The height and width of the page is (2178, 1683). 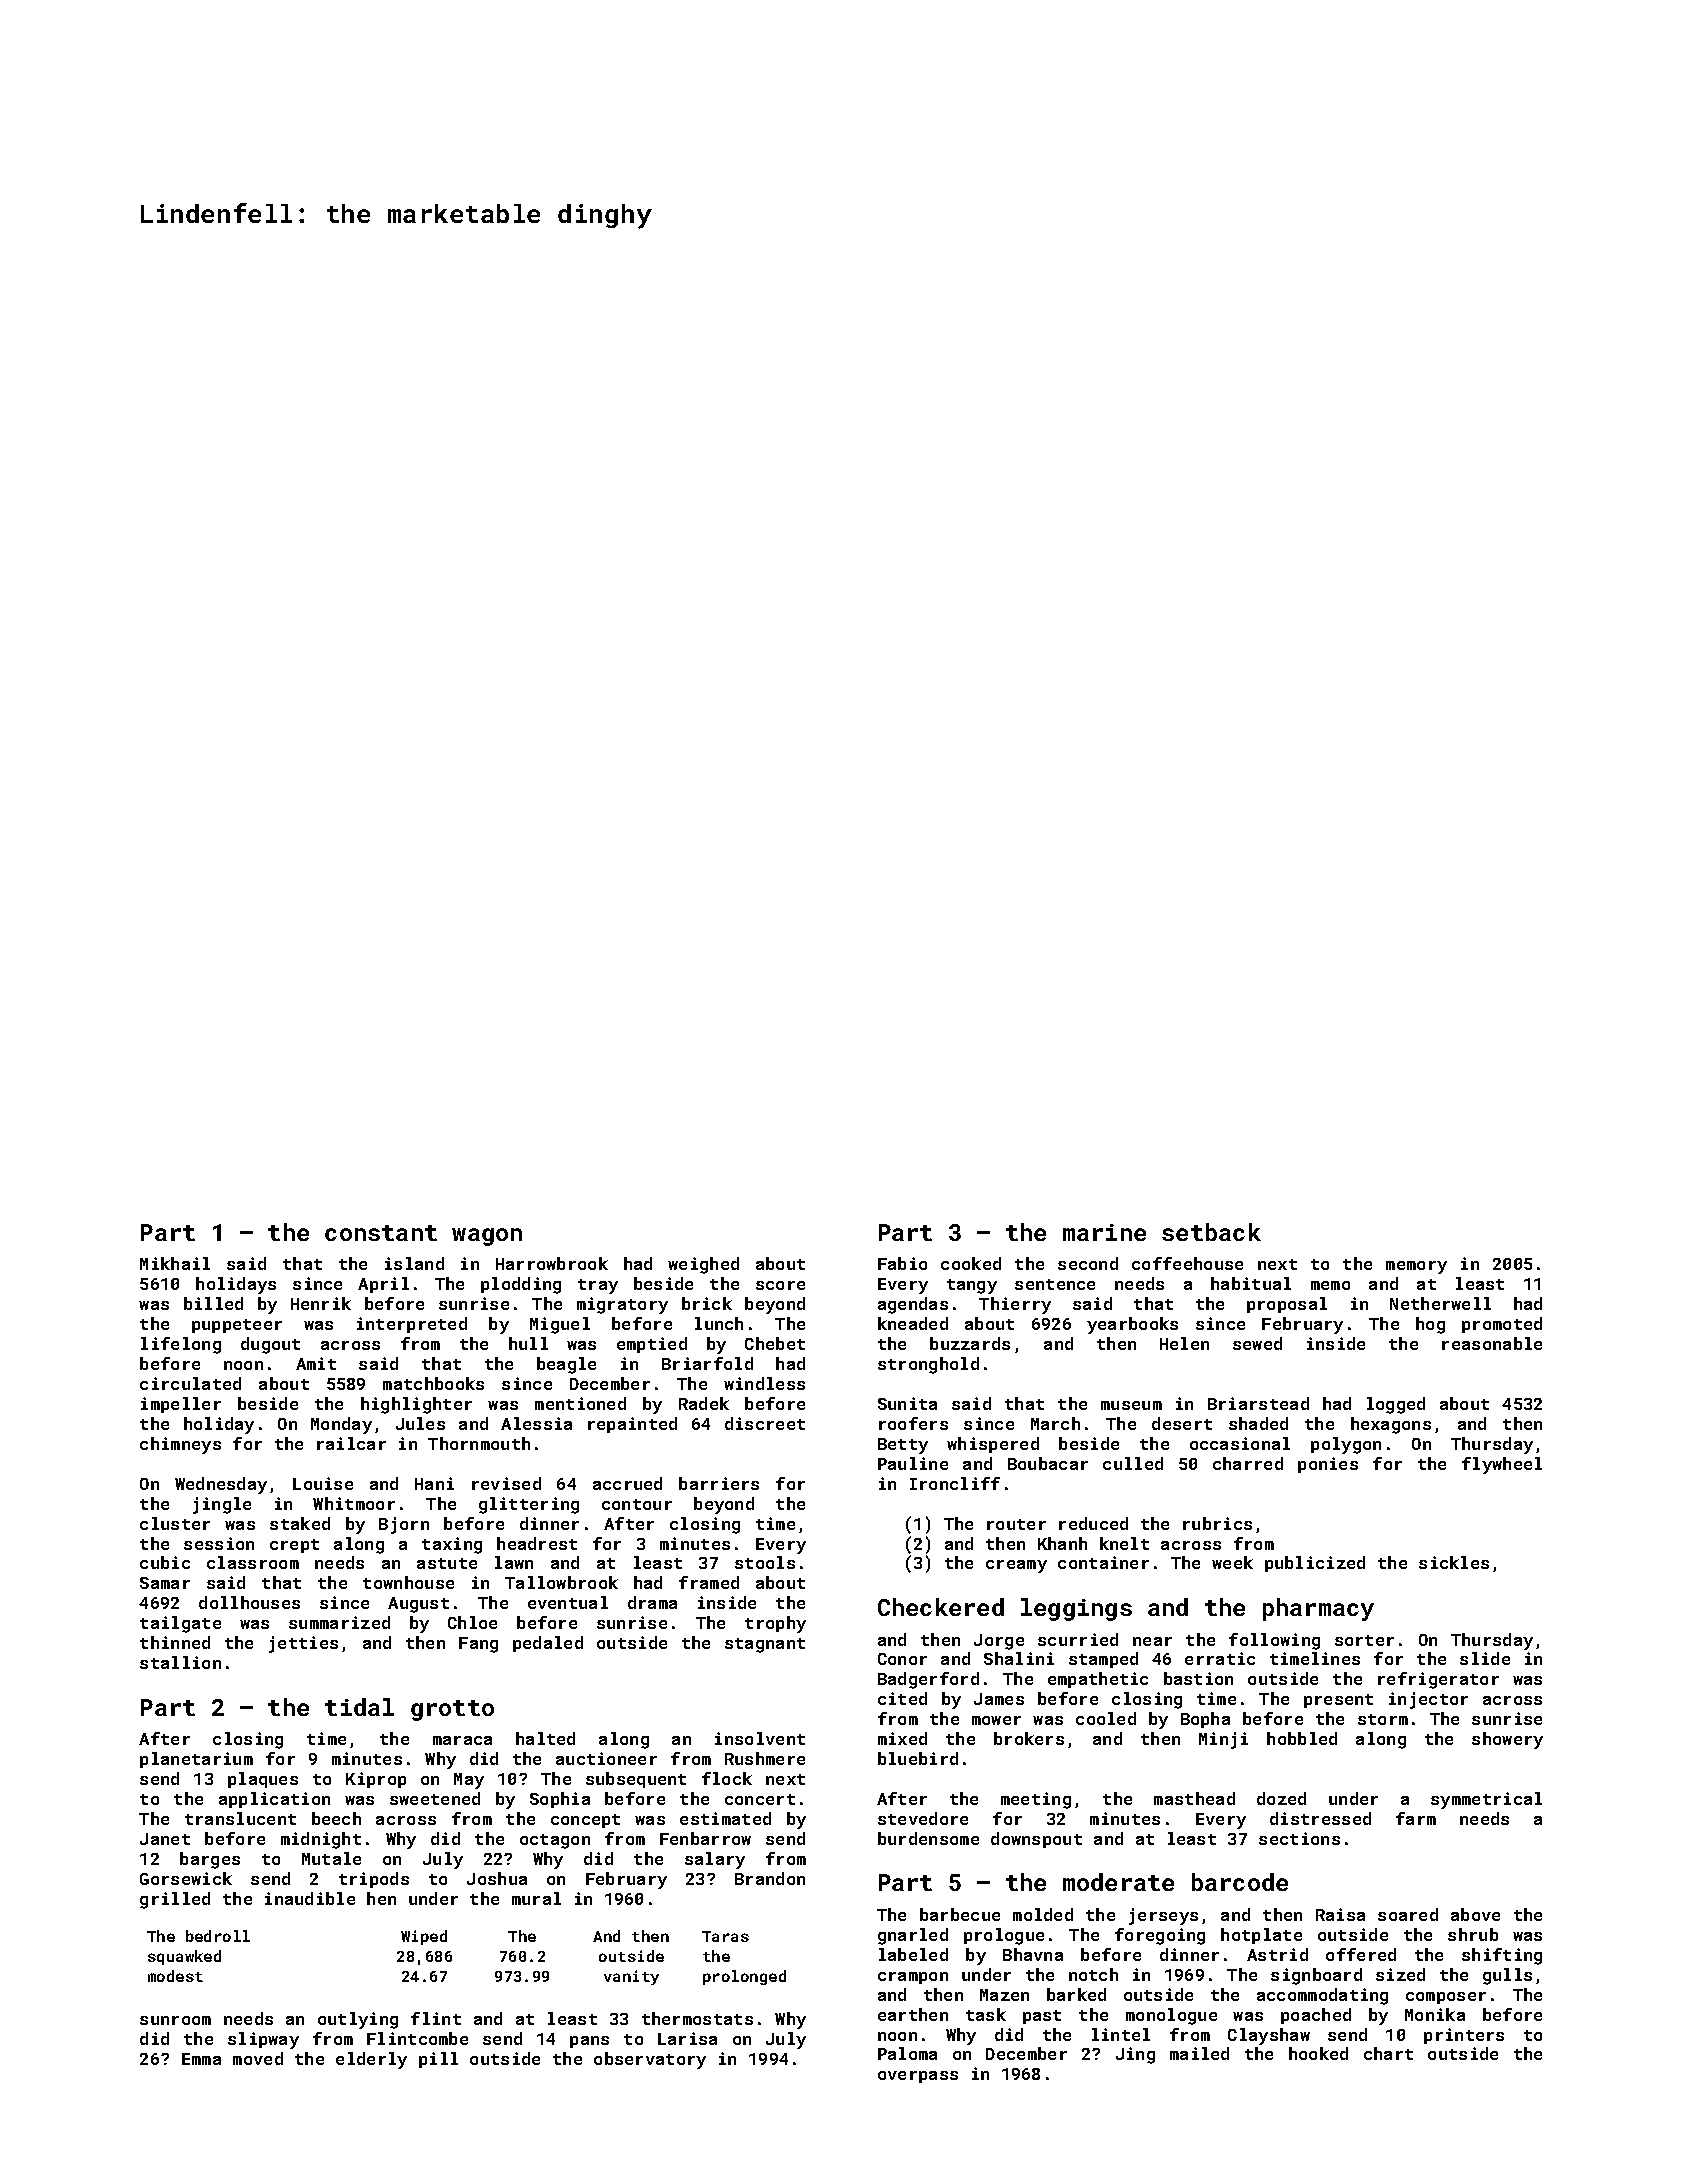 I want to click on staked, so click(x=300, y=1523).
